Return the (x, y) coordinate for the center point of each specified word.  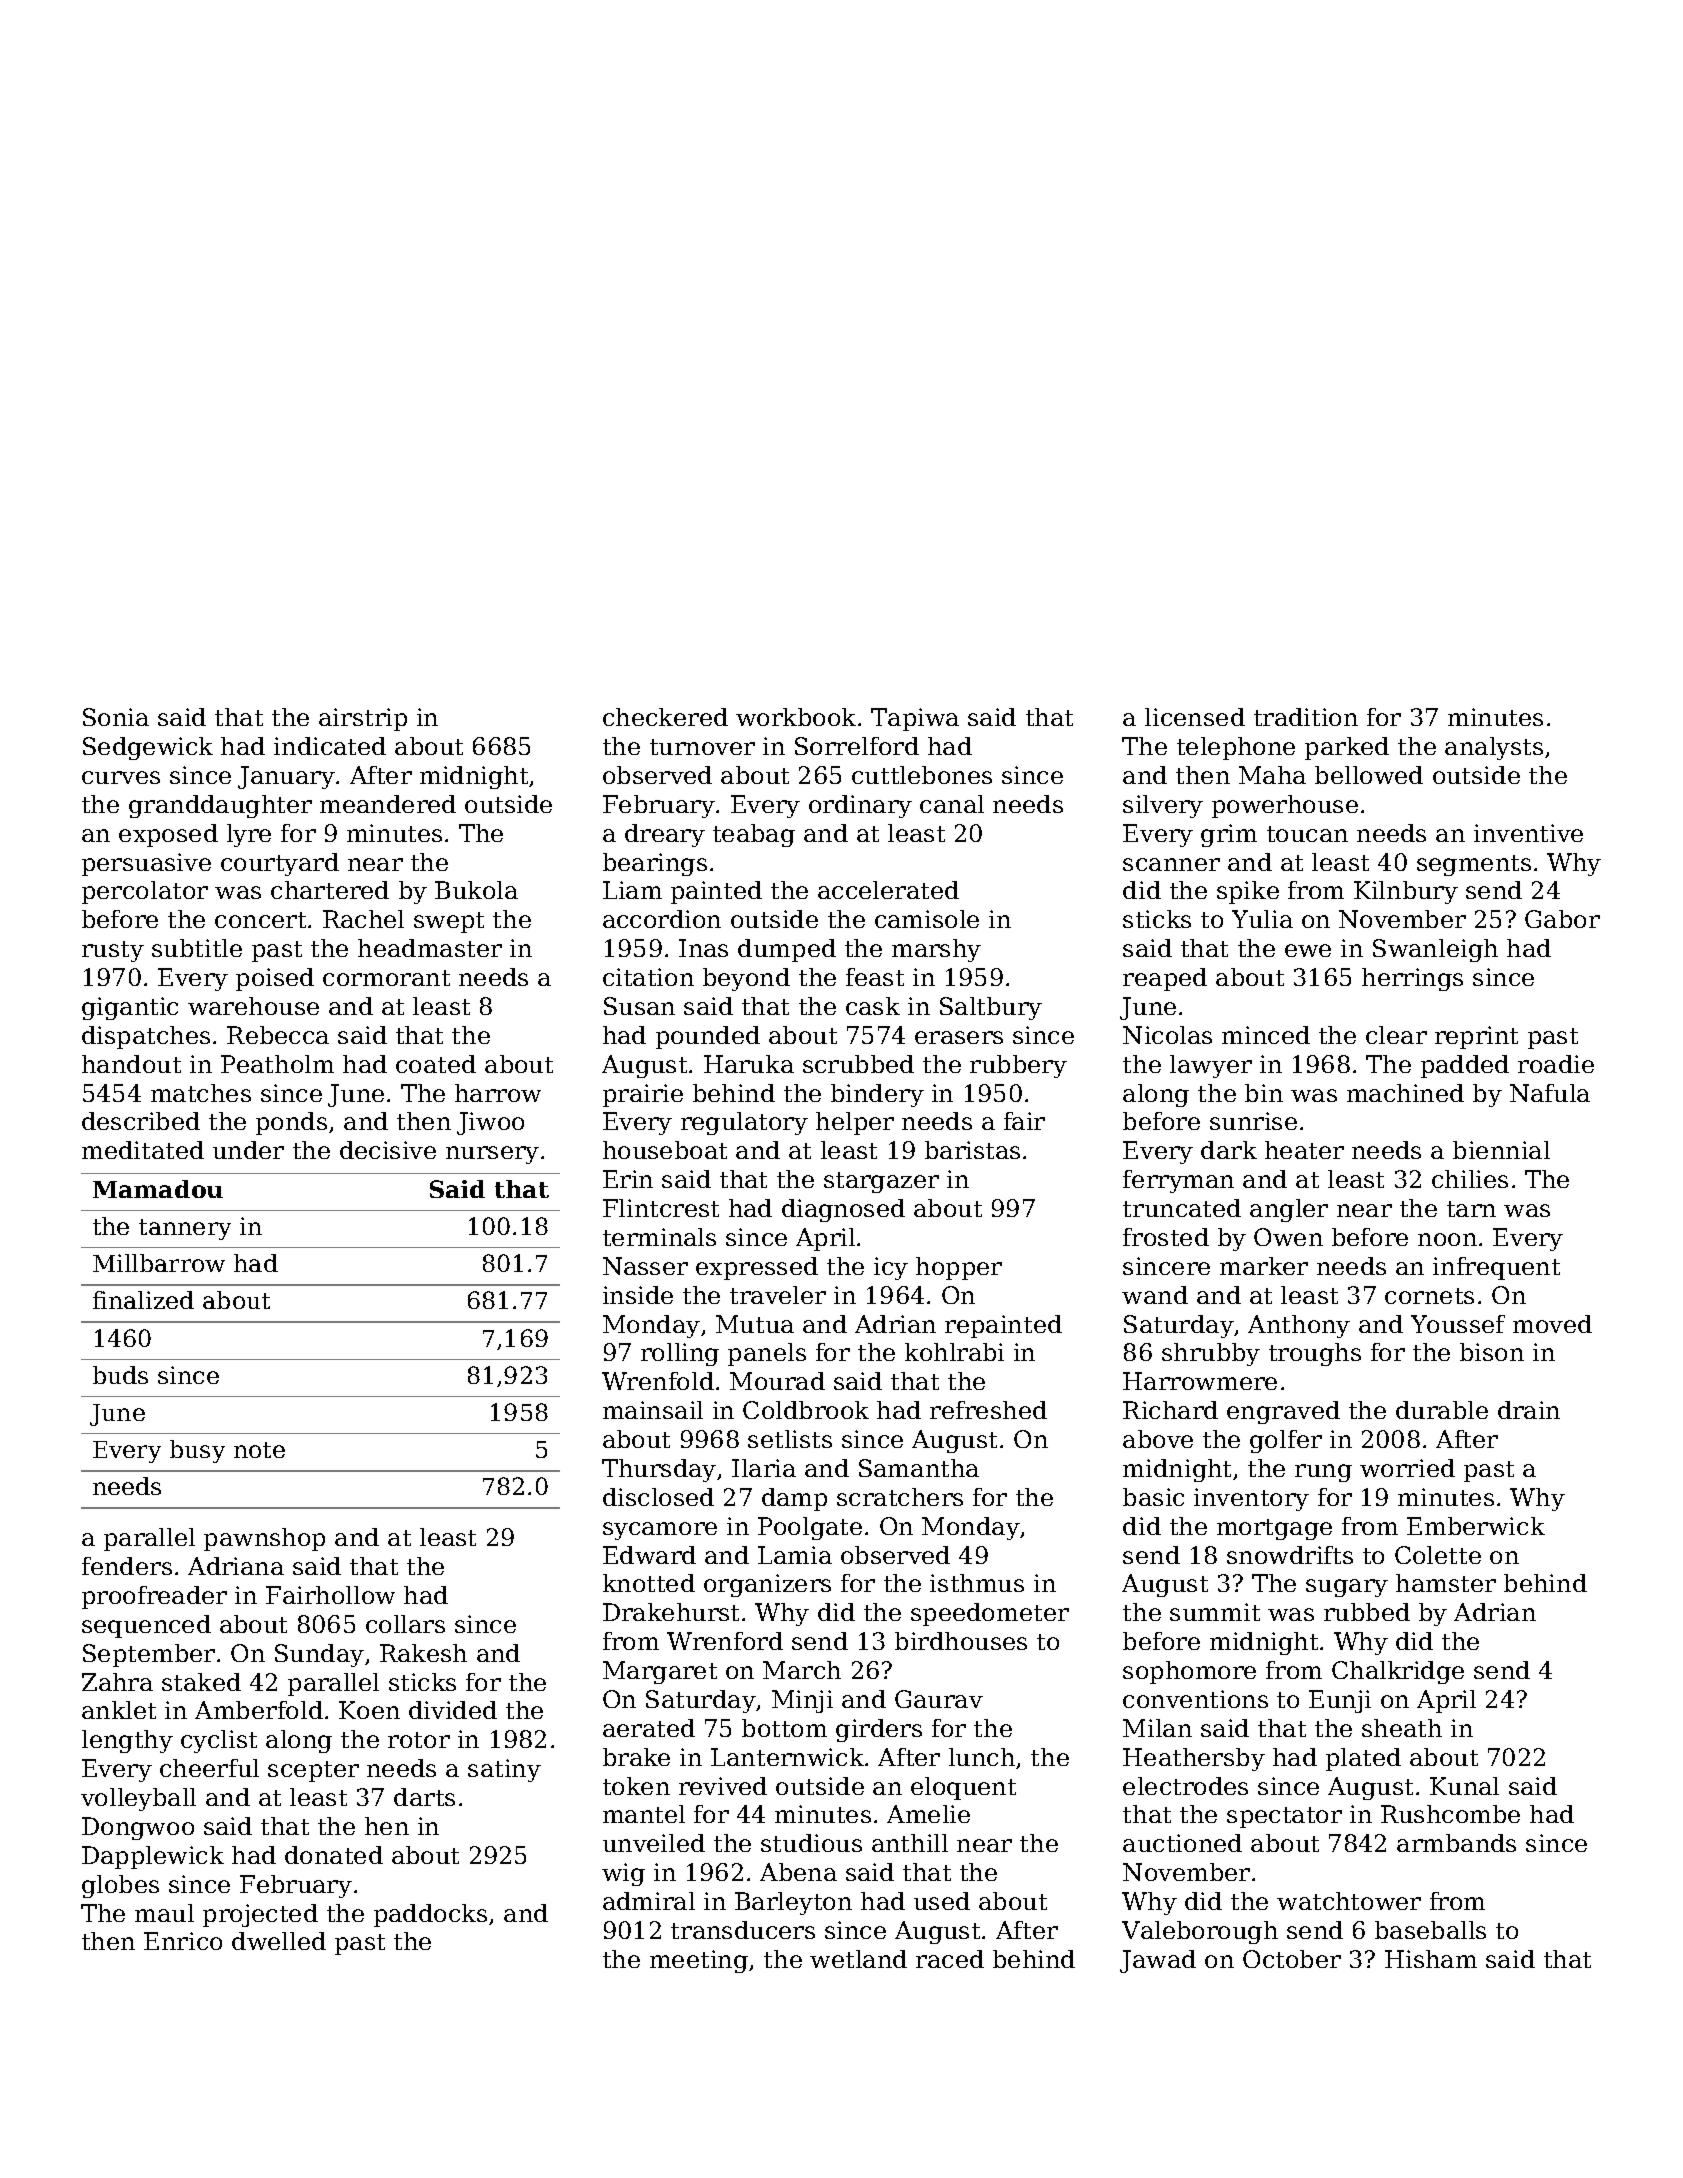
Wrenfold (658, 1381)
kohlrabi (954, 1352)
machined (1405, 1093)
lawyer (1211, 1066)
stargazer (881, 1182)
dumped (787, 950)
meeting (699, 1961)
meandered (388, 804)
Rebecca (278, 1035)
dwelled (279, 1941)
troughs (1315, 1354)
